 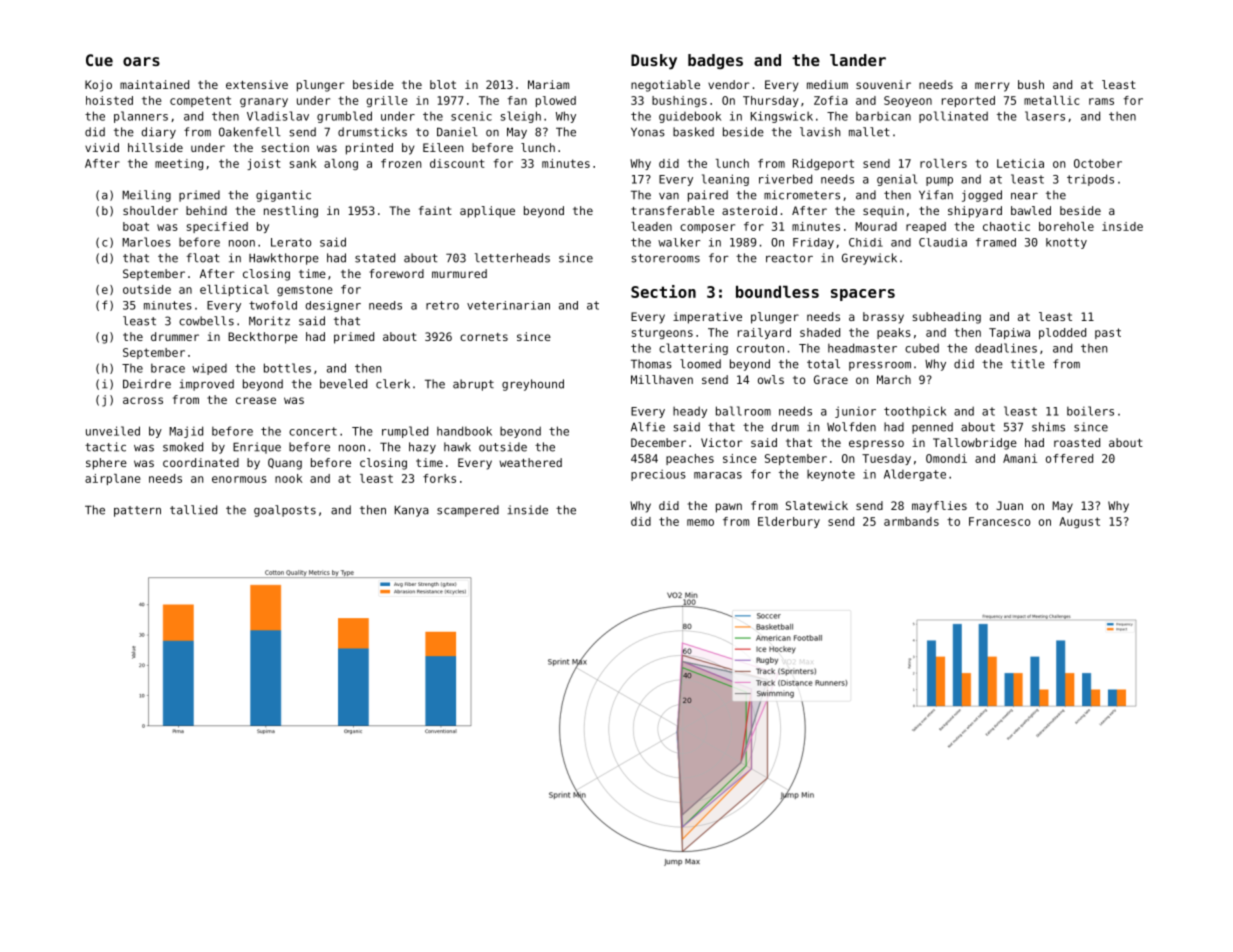 What do you see at coordinates (99, 60) in the page?
I see `Cue` at bounding box center [99, 60].
